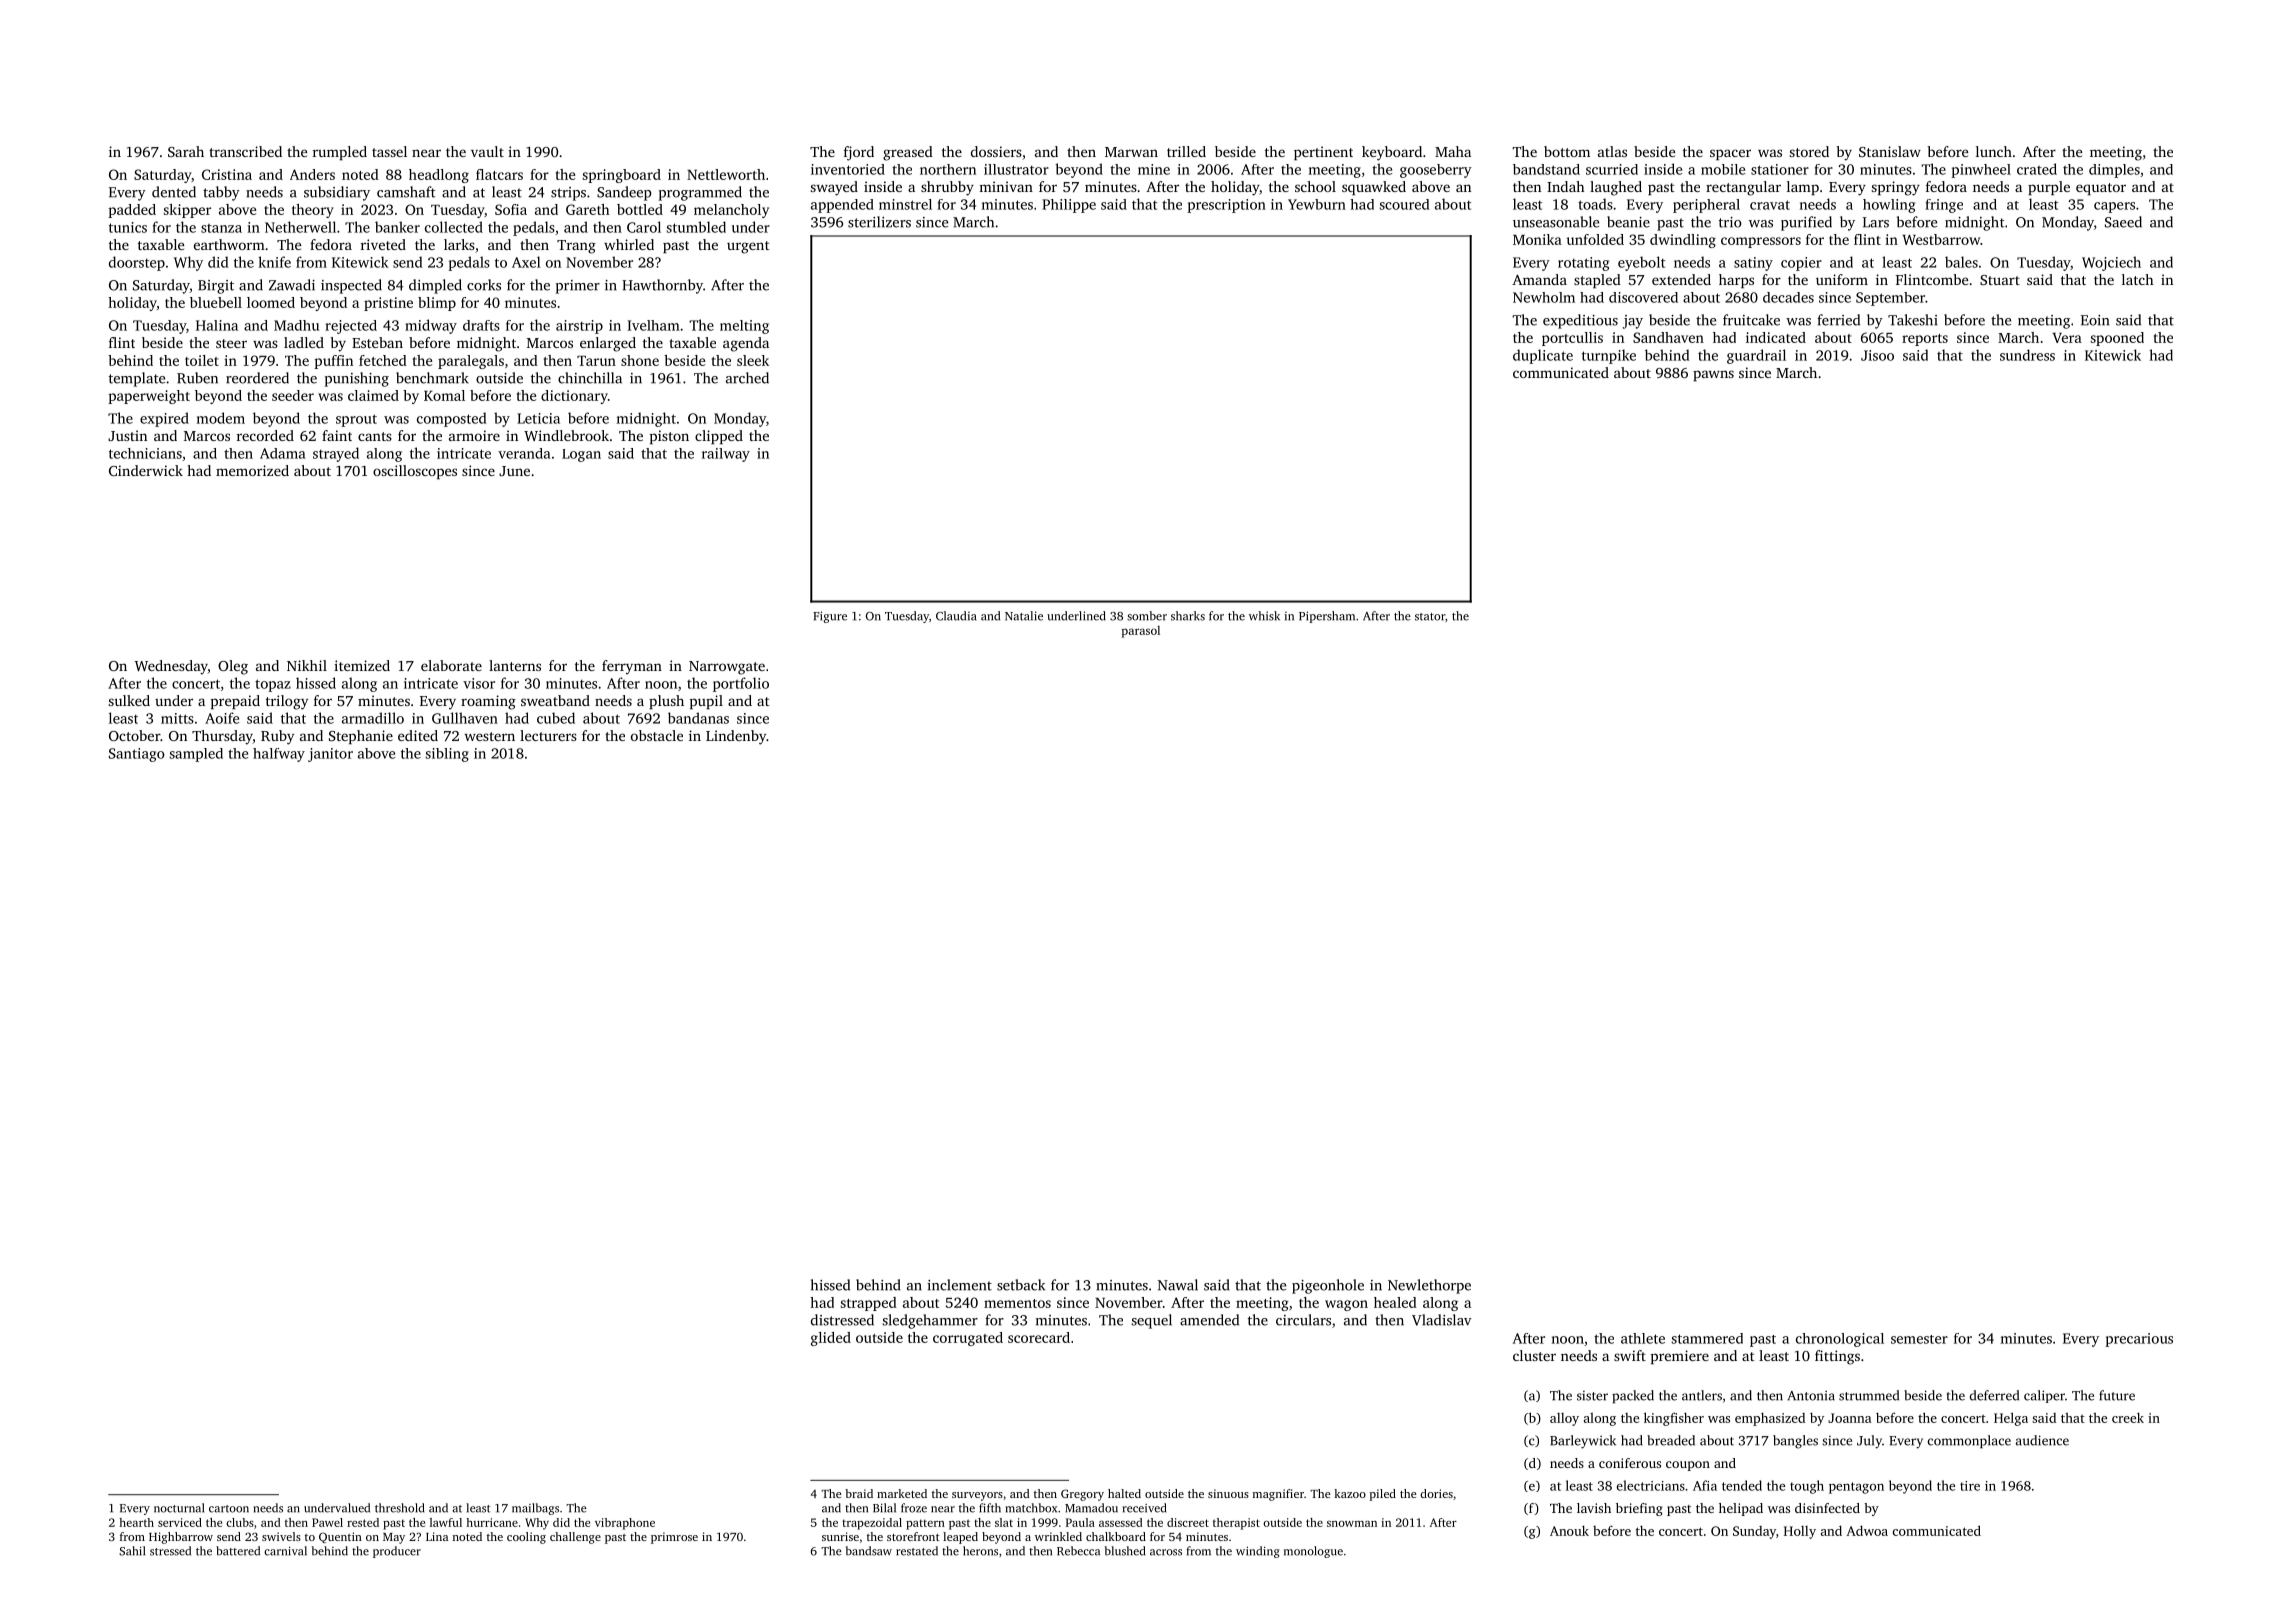  Describe the element at coordinates (1323, 153) in the screenshot. I see `pertinent` at that location.
